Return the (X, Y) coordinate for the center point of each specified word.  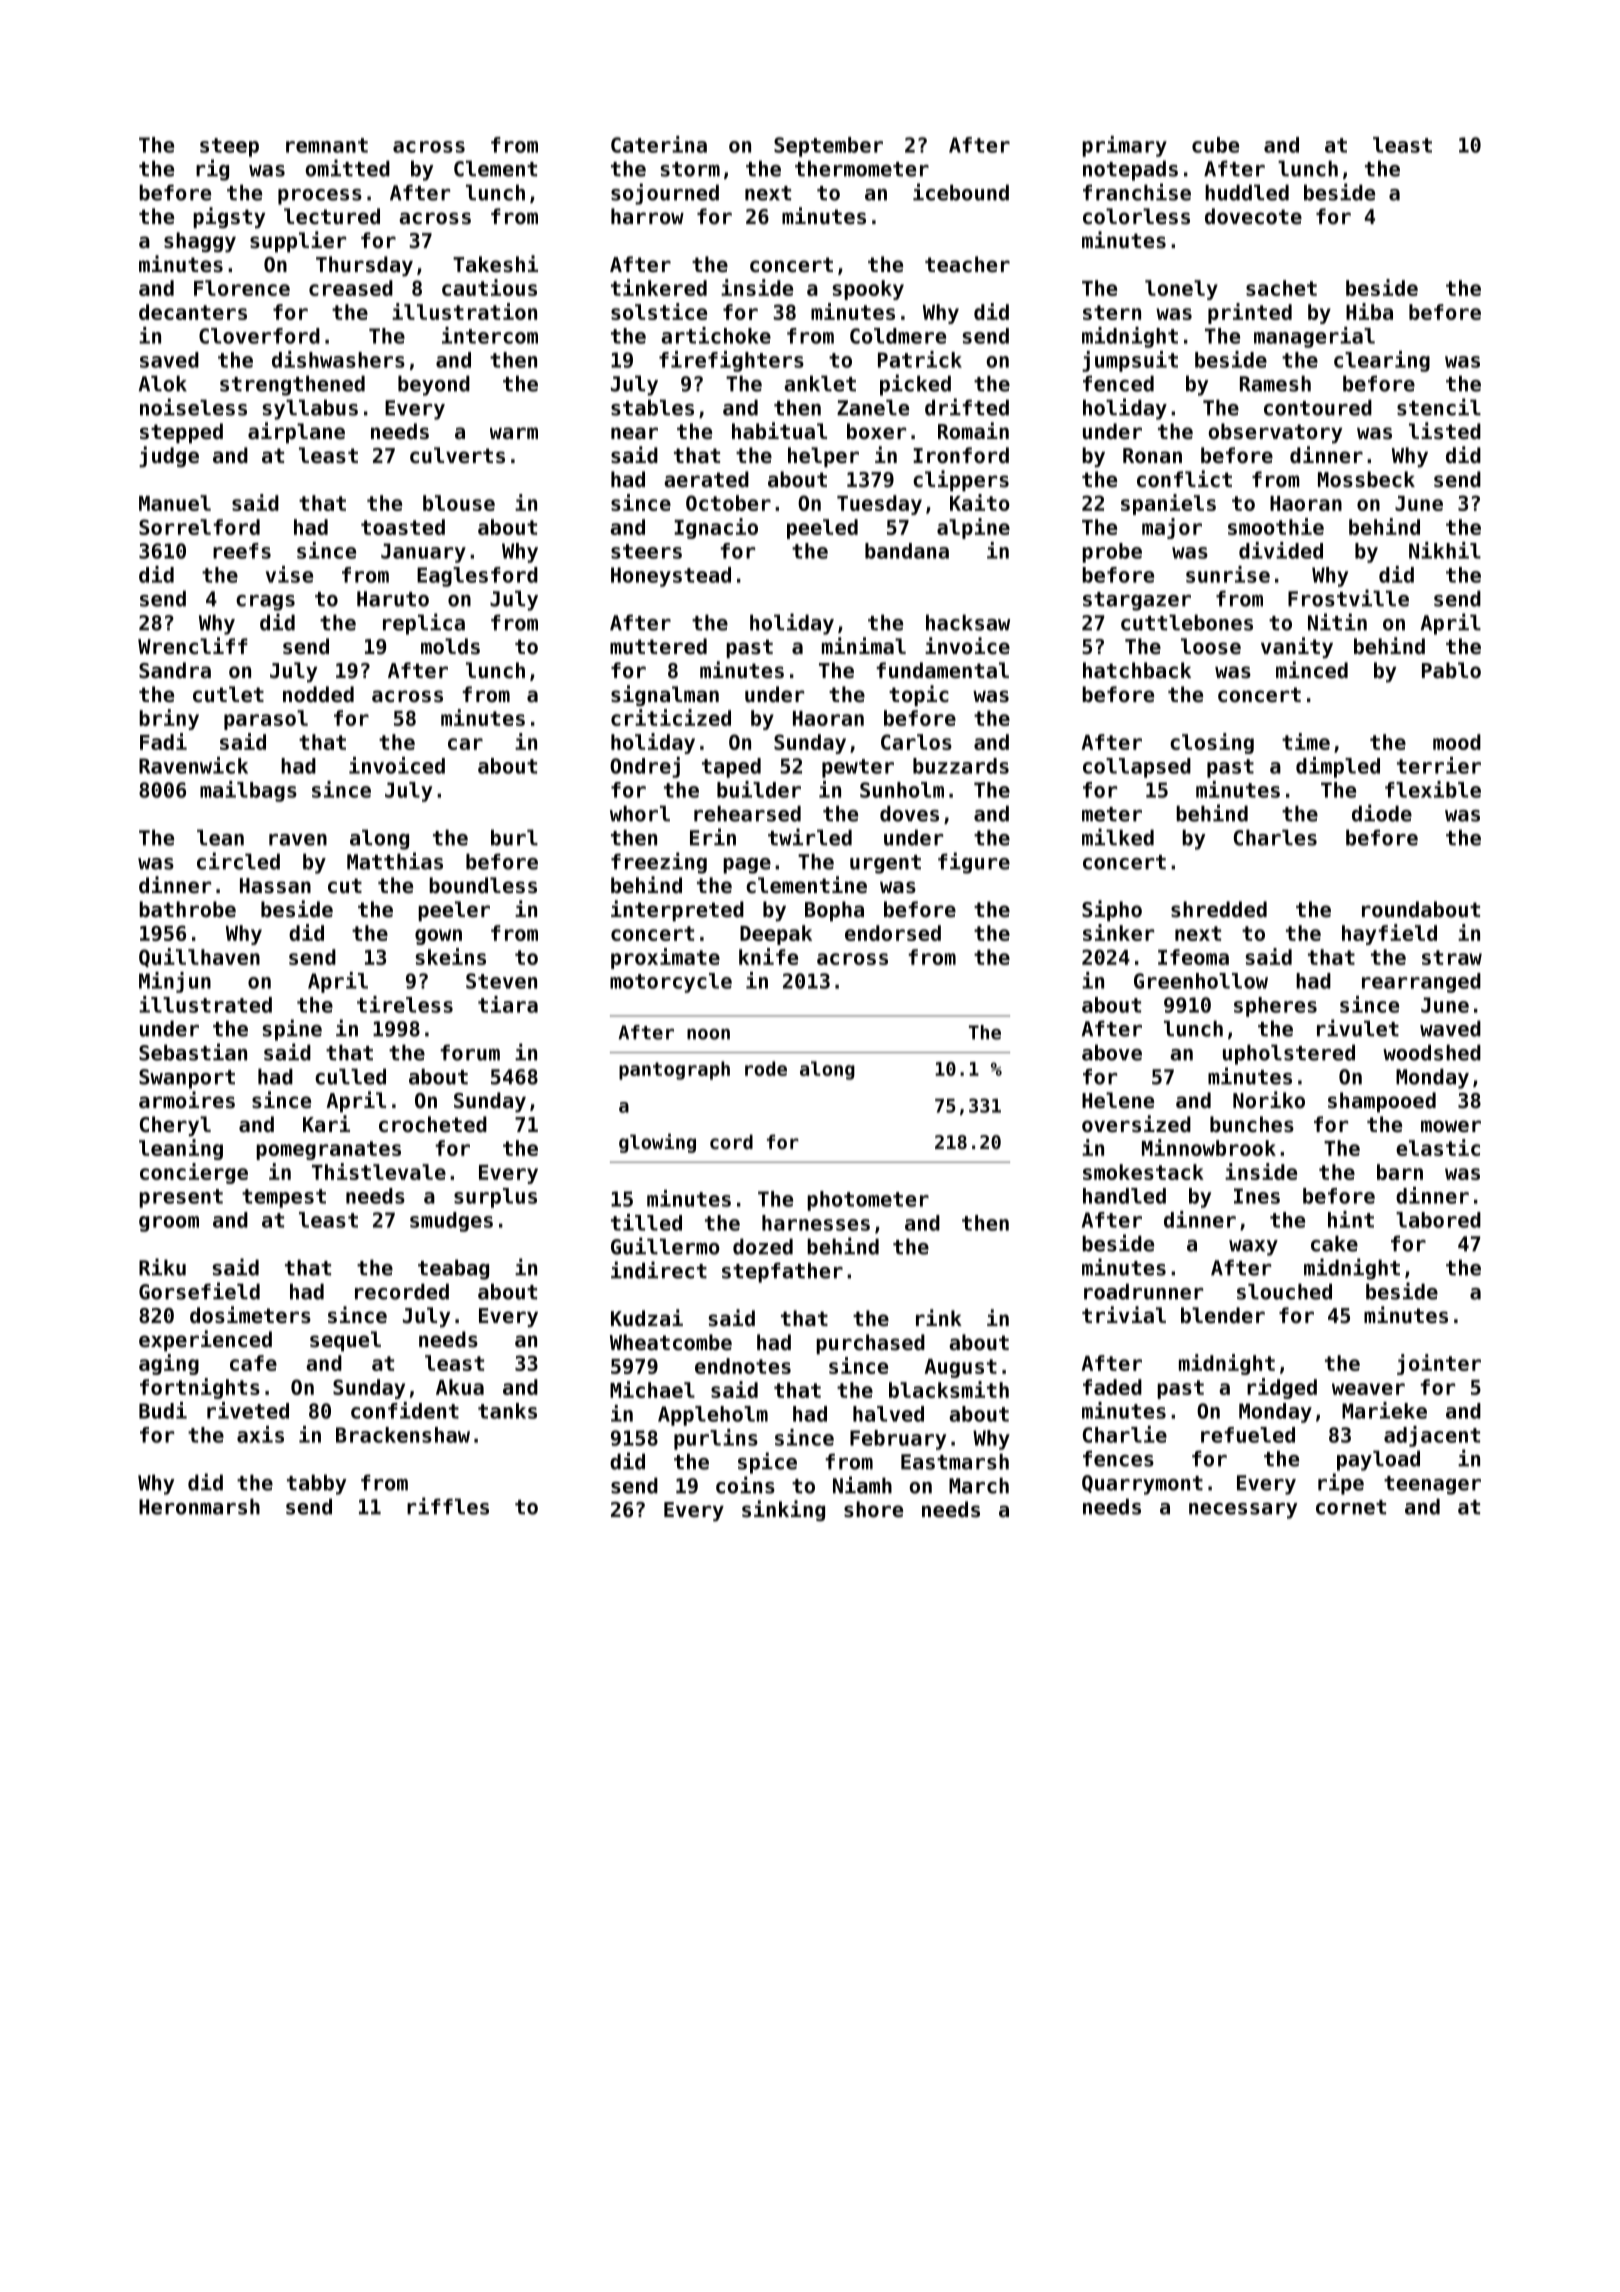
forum (470, 1052)
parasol (266, 720)
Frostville (1348, 598)
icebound (961, 192)
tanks (507, 1411)
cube (1215, 145)
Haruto (393, 599)
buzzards (961, 766)
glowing (657, 1143)
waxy (1253, 1248)
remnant (327, 145)
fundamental (942, 670)
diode (1382, 813)
